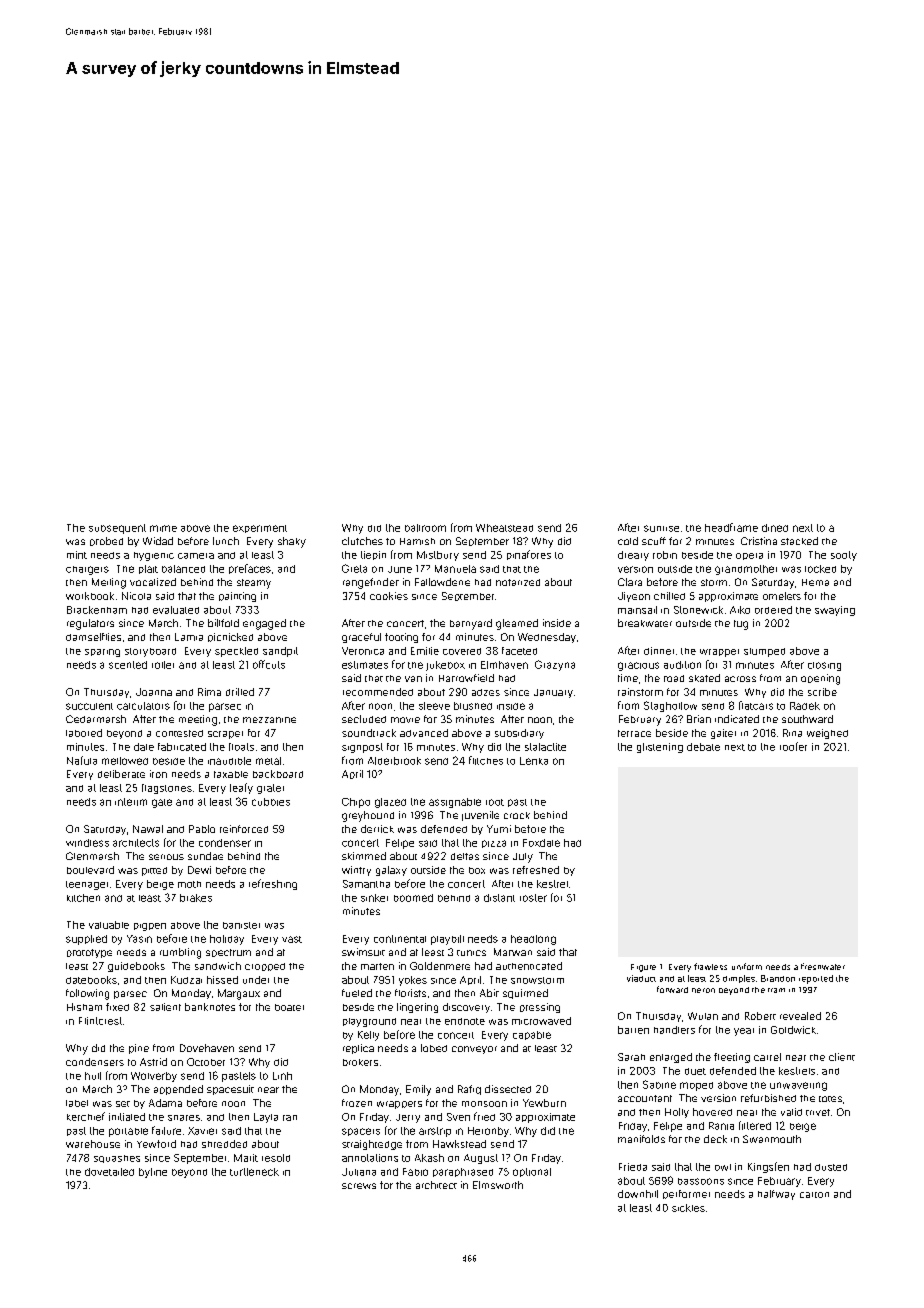 The image size is (924, 1308). What do you see at coordinates (682, 665) in the screenshot?
I see `audition` at bounding box center [682, 665].
